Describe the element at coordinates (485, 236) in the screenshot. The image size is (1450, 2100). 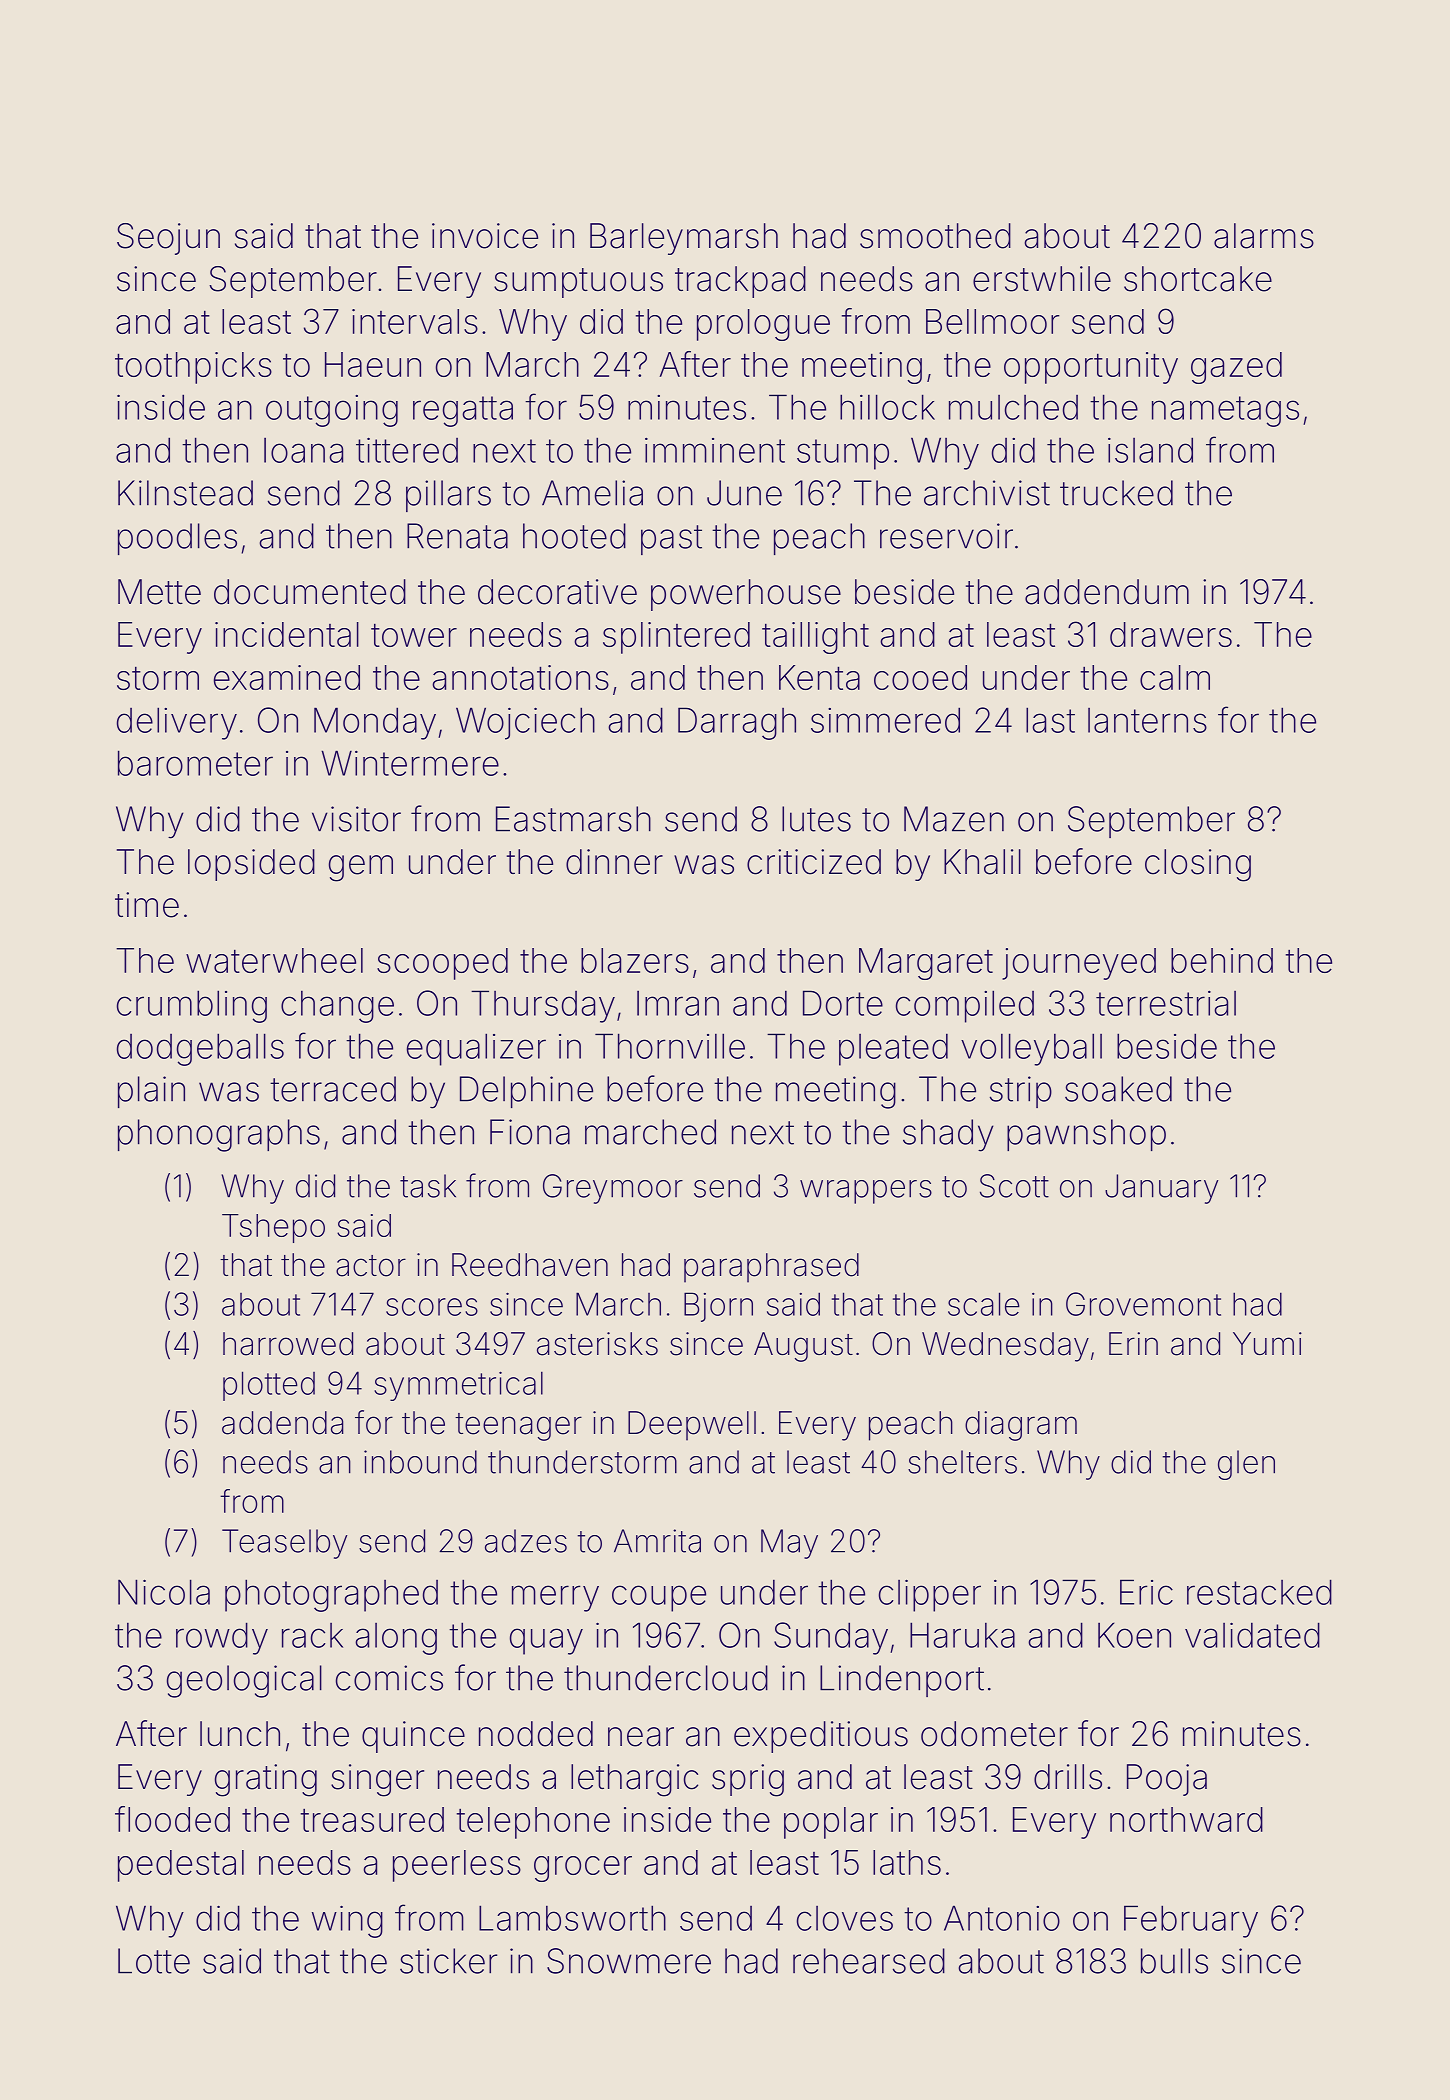
I see `invoice` at that location.
